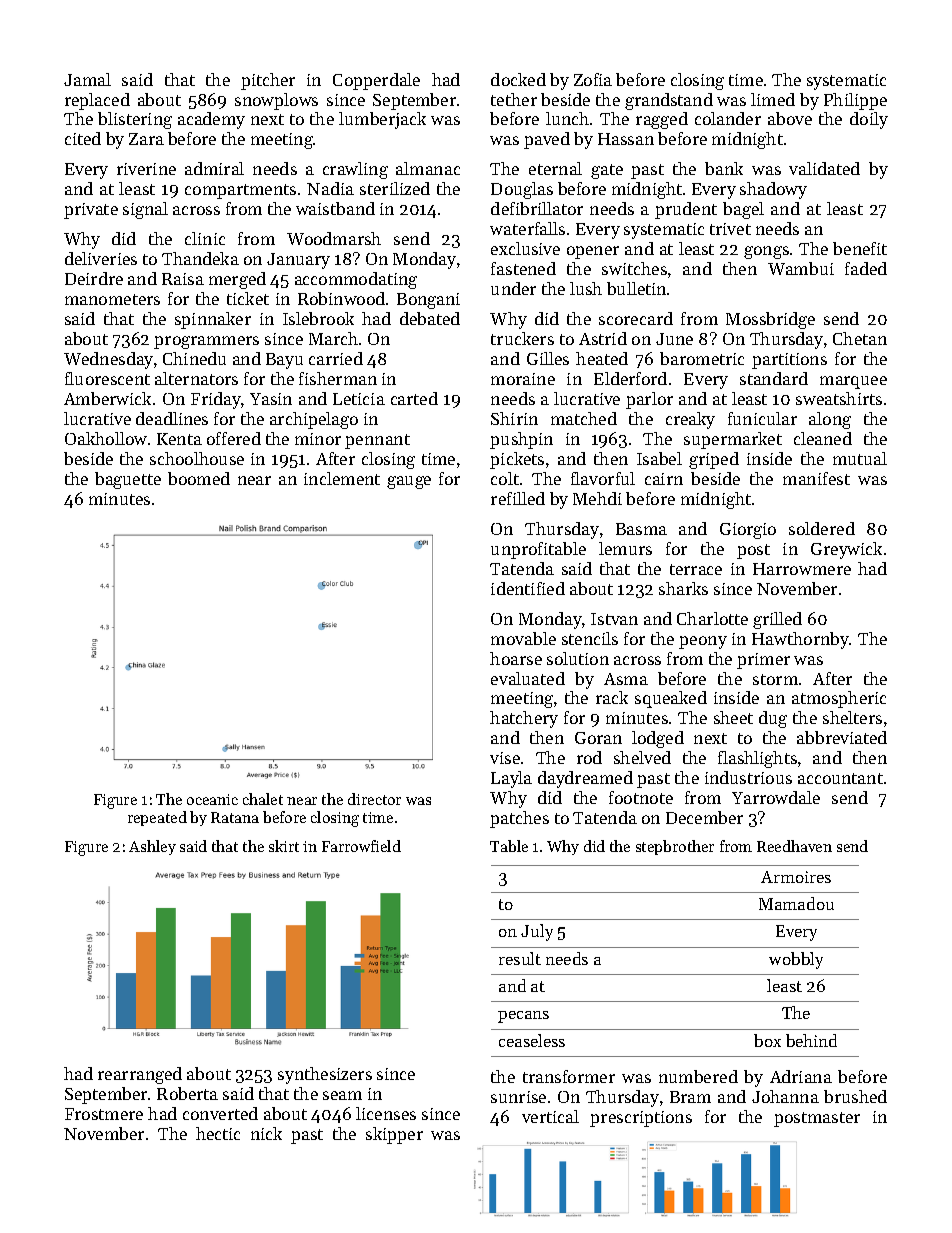 The image size is (952, 1233). What do you see at coordinates (268, 81) in the document?
I see `pitcher` at bounding box center [268, 81].
